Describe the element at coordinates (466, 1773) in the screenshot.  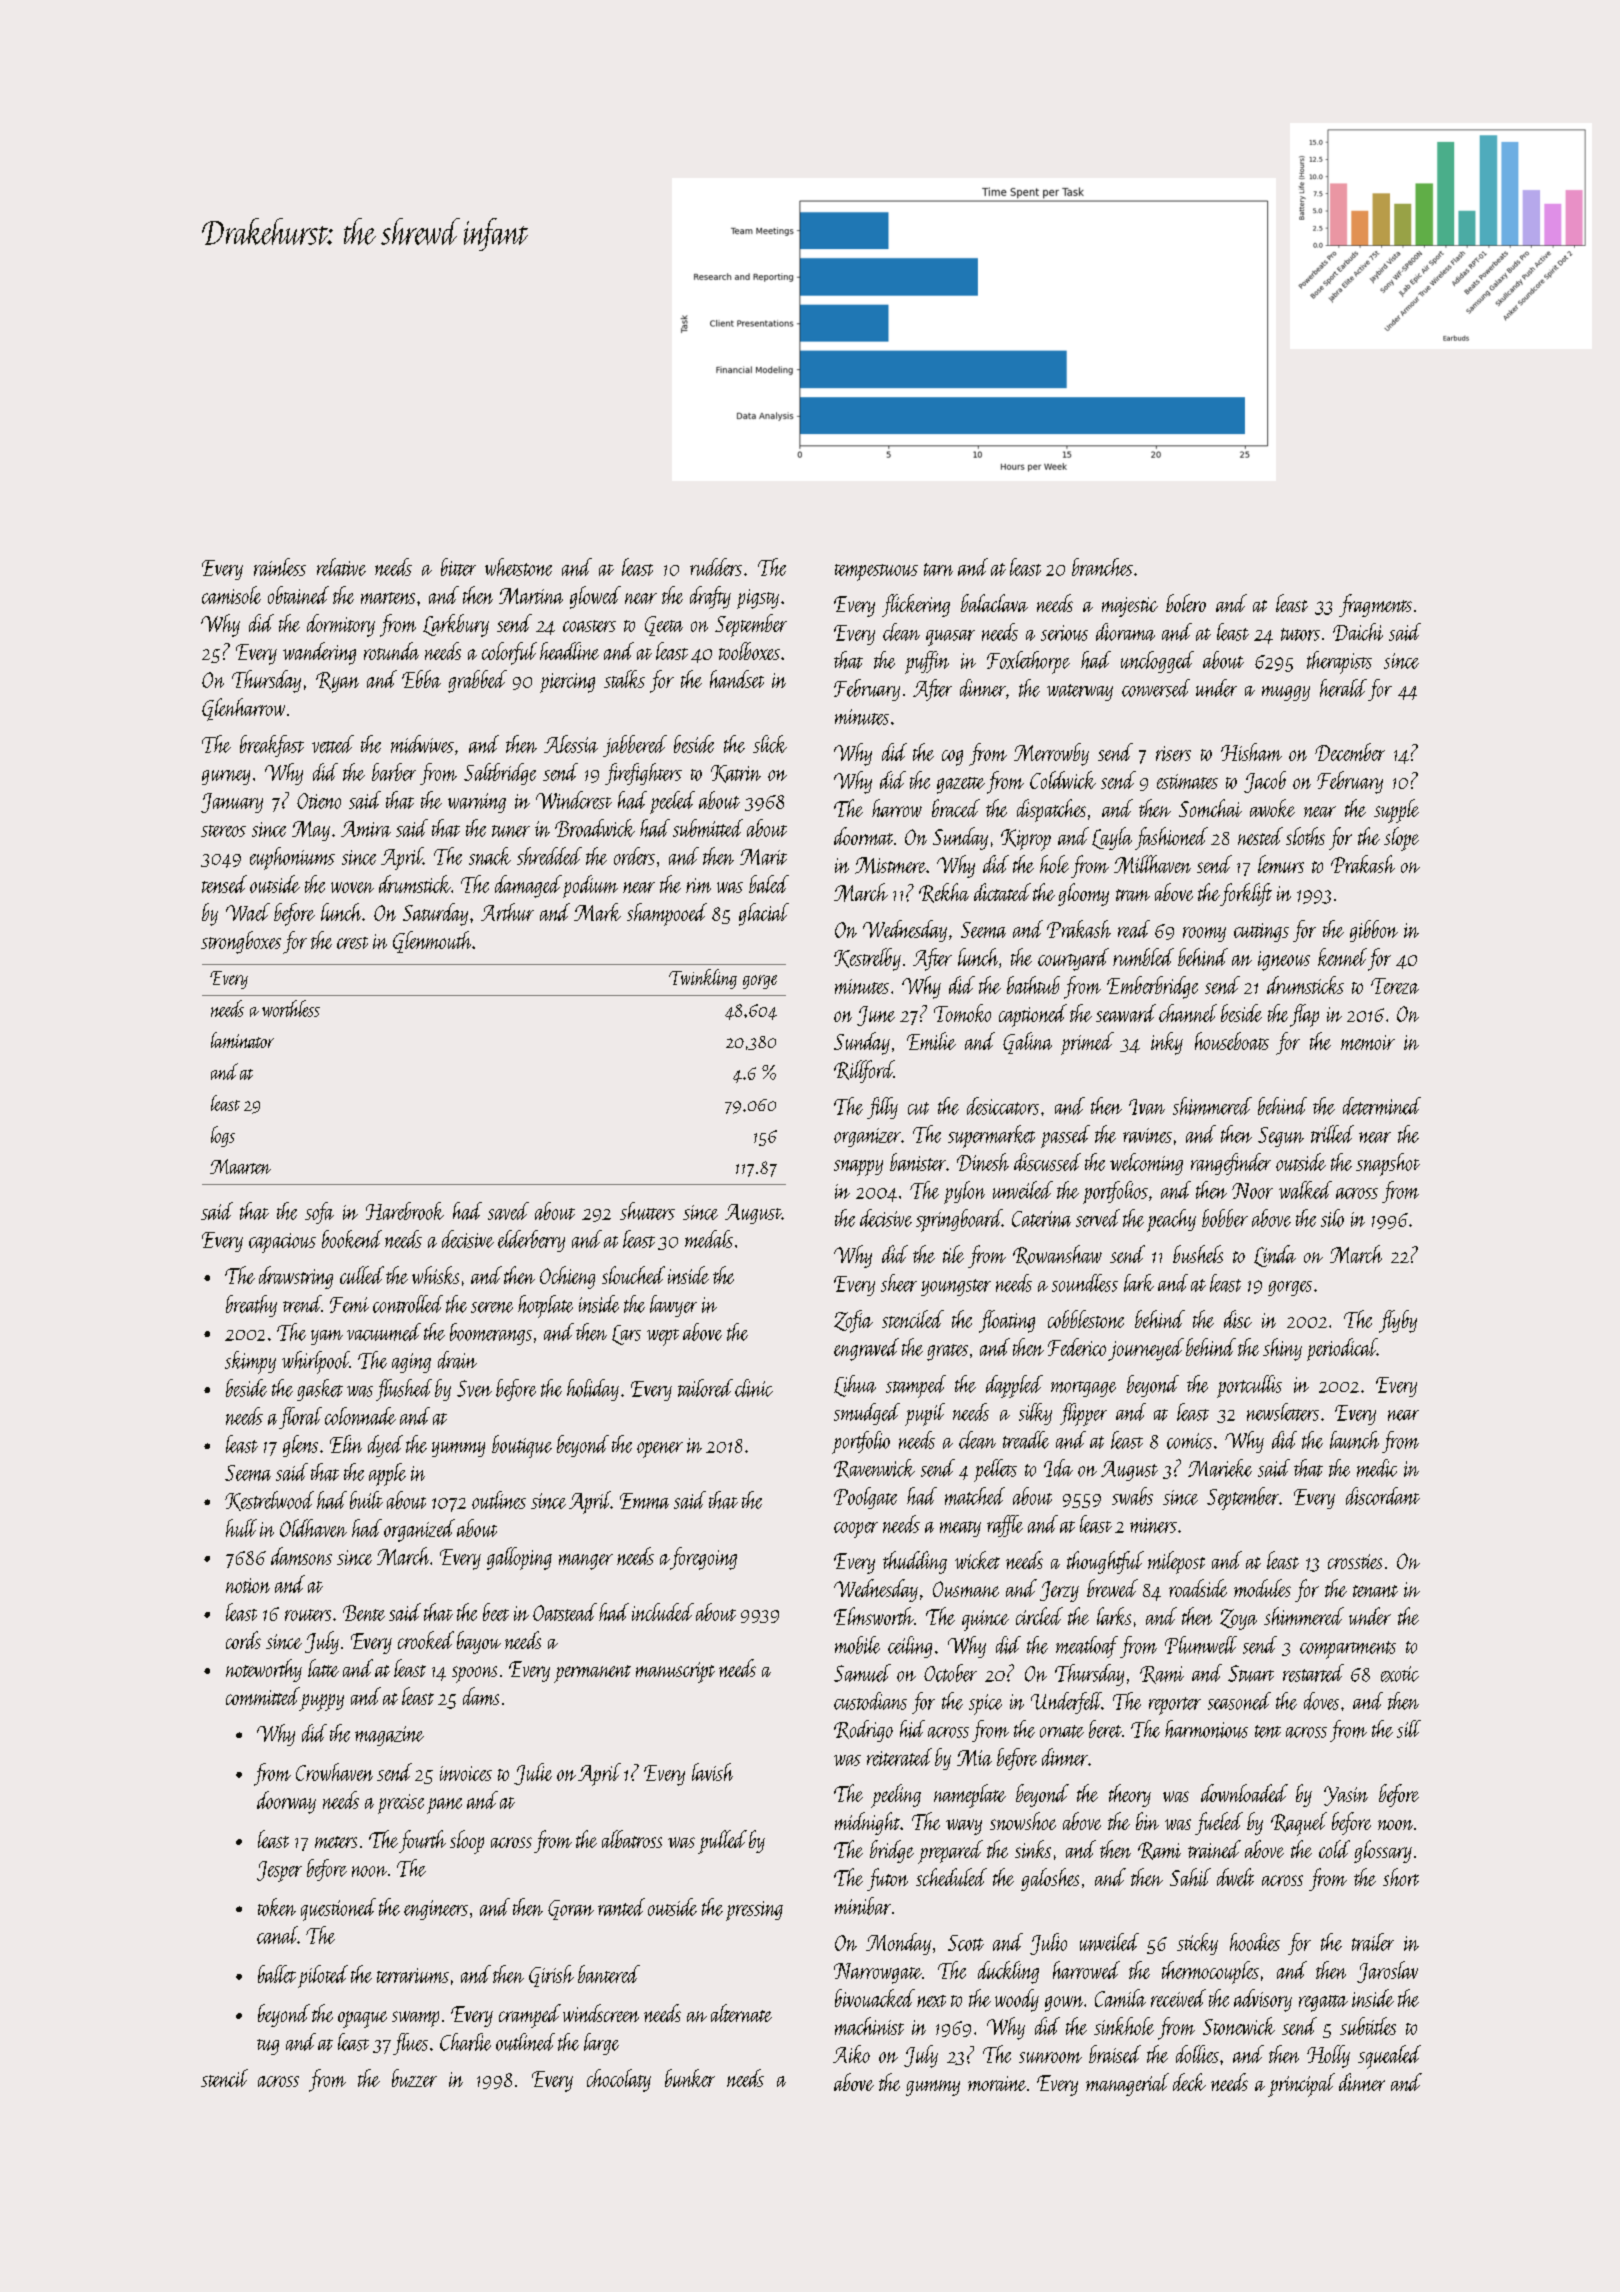
I see `invoices` at that location.
